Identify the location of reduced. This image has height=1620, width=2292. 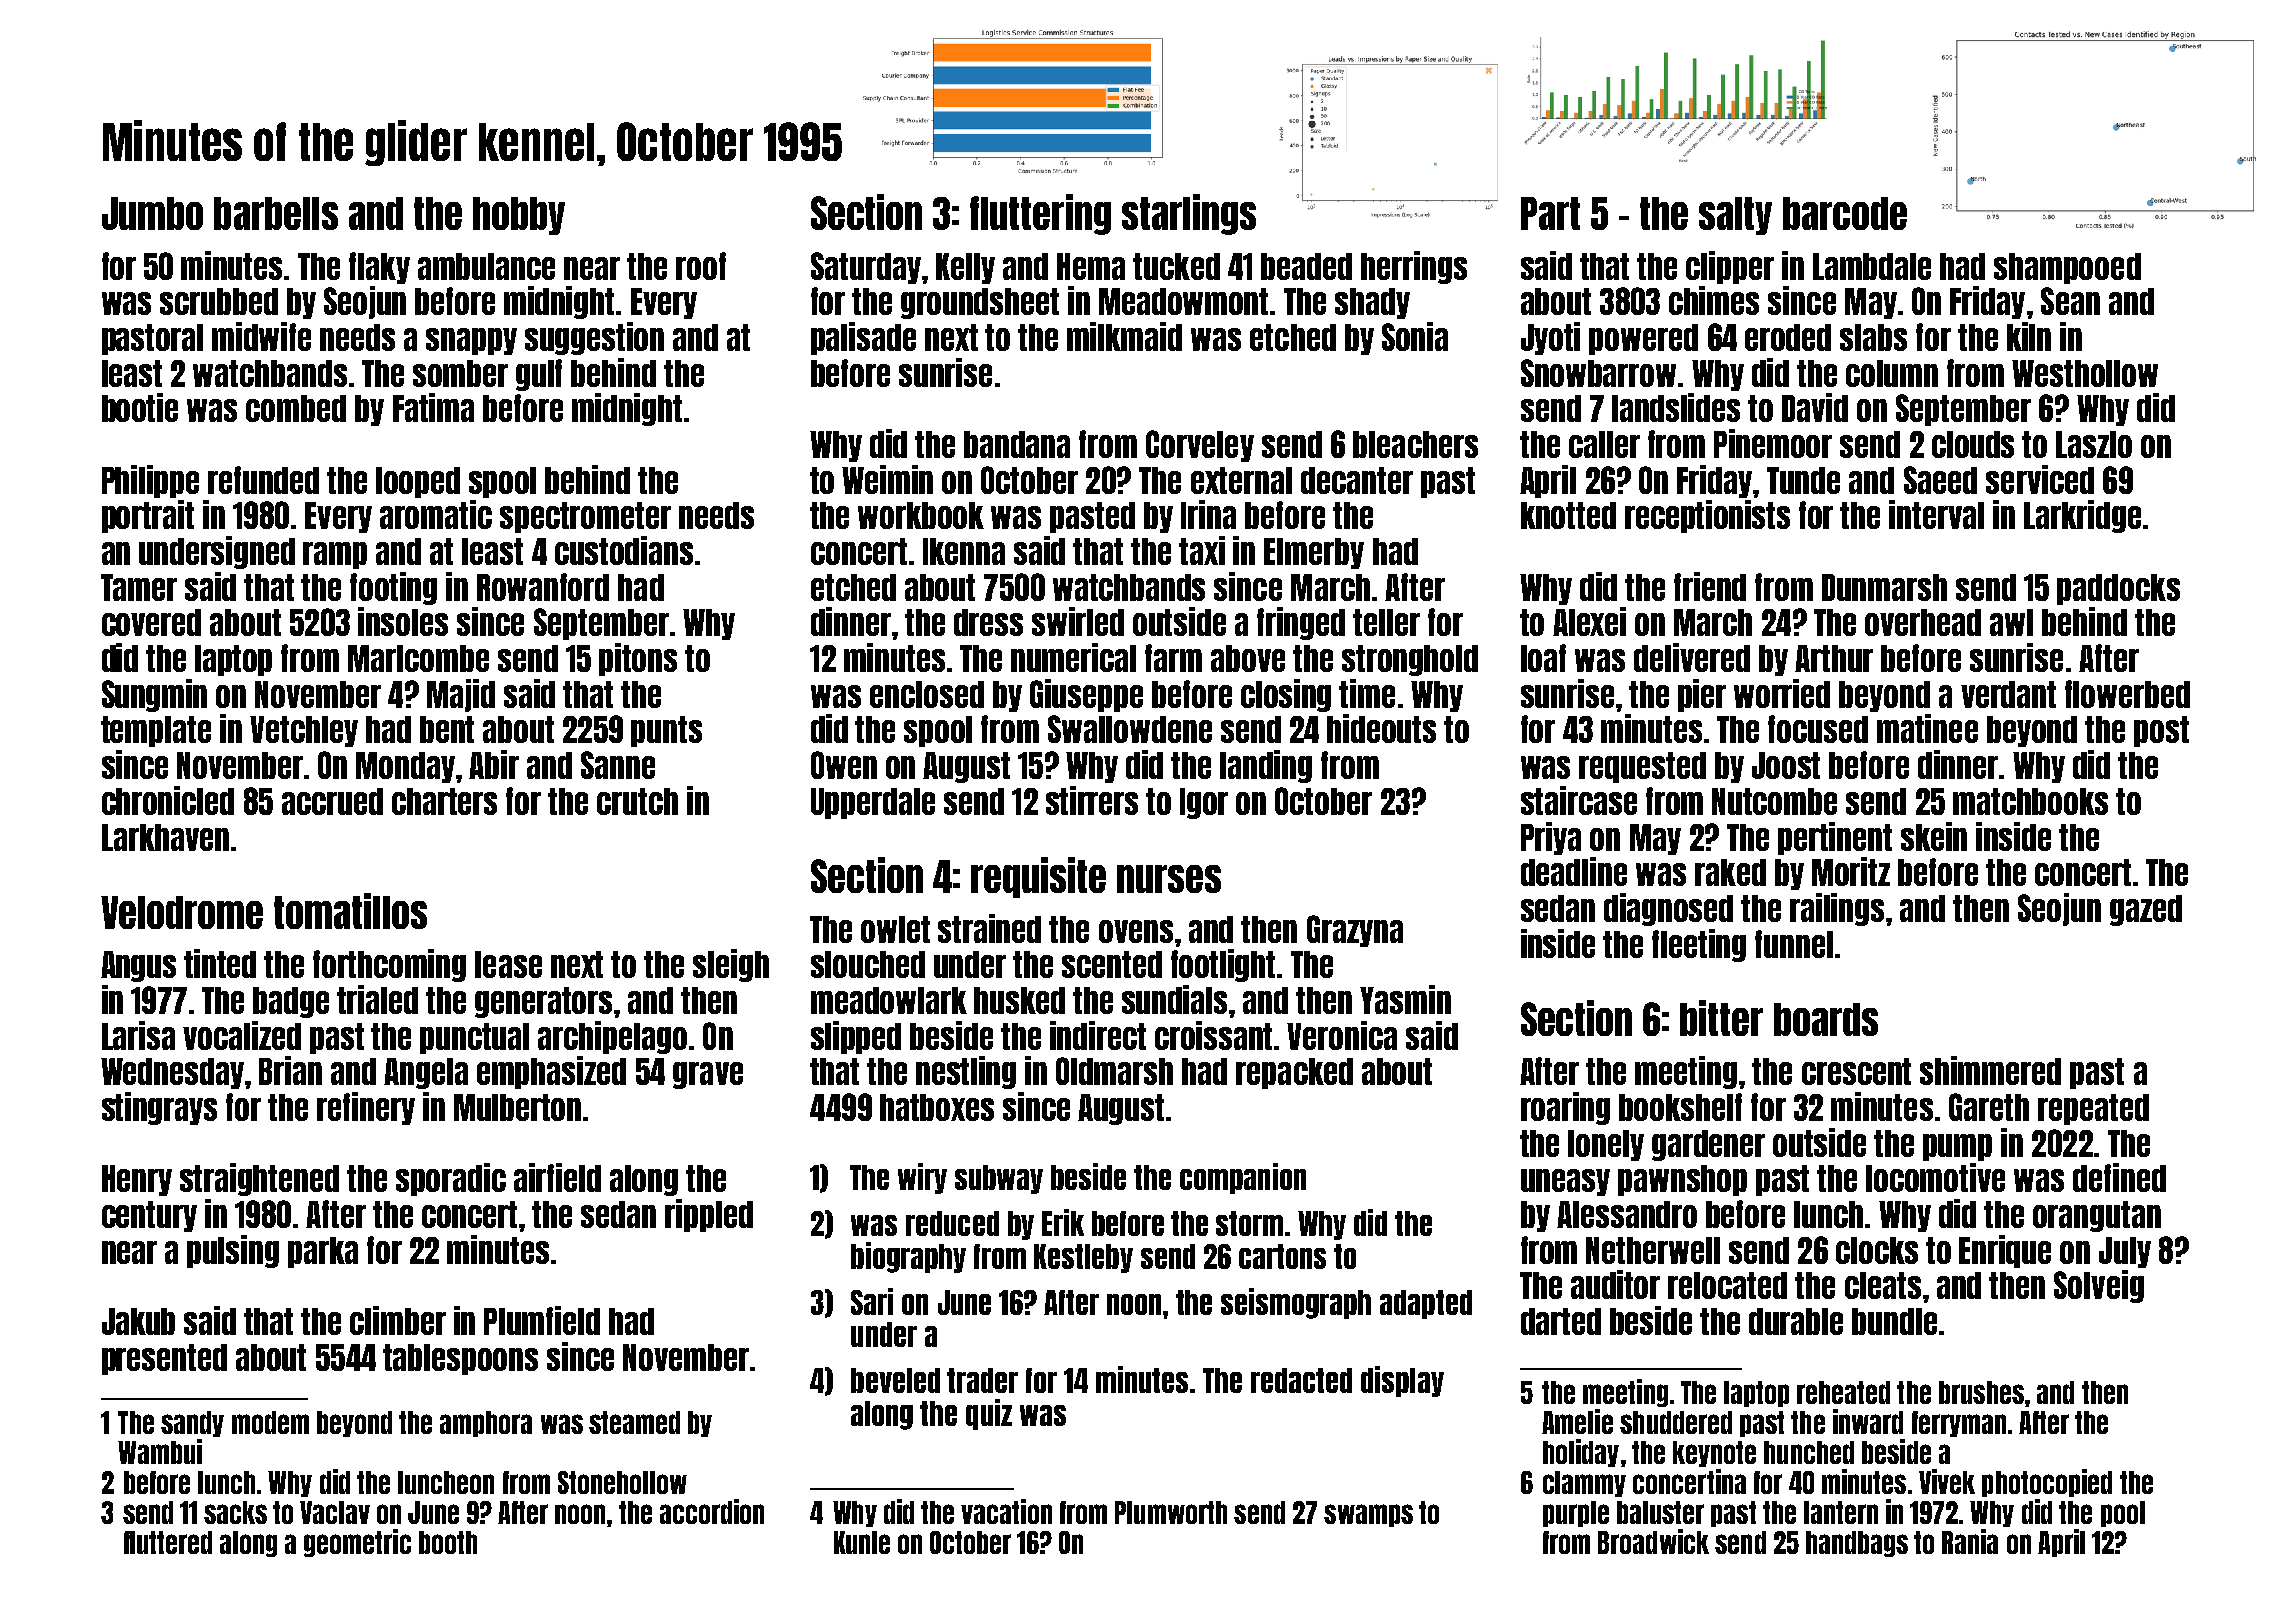
(952, 1223).
